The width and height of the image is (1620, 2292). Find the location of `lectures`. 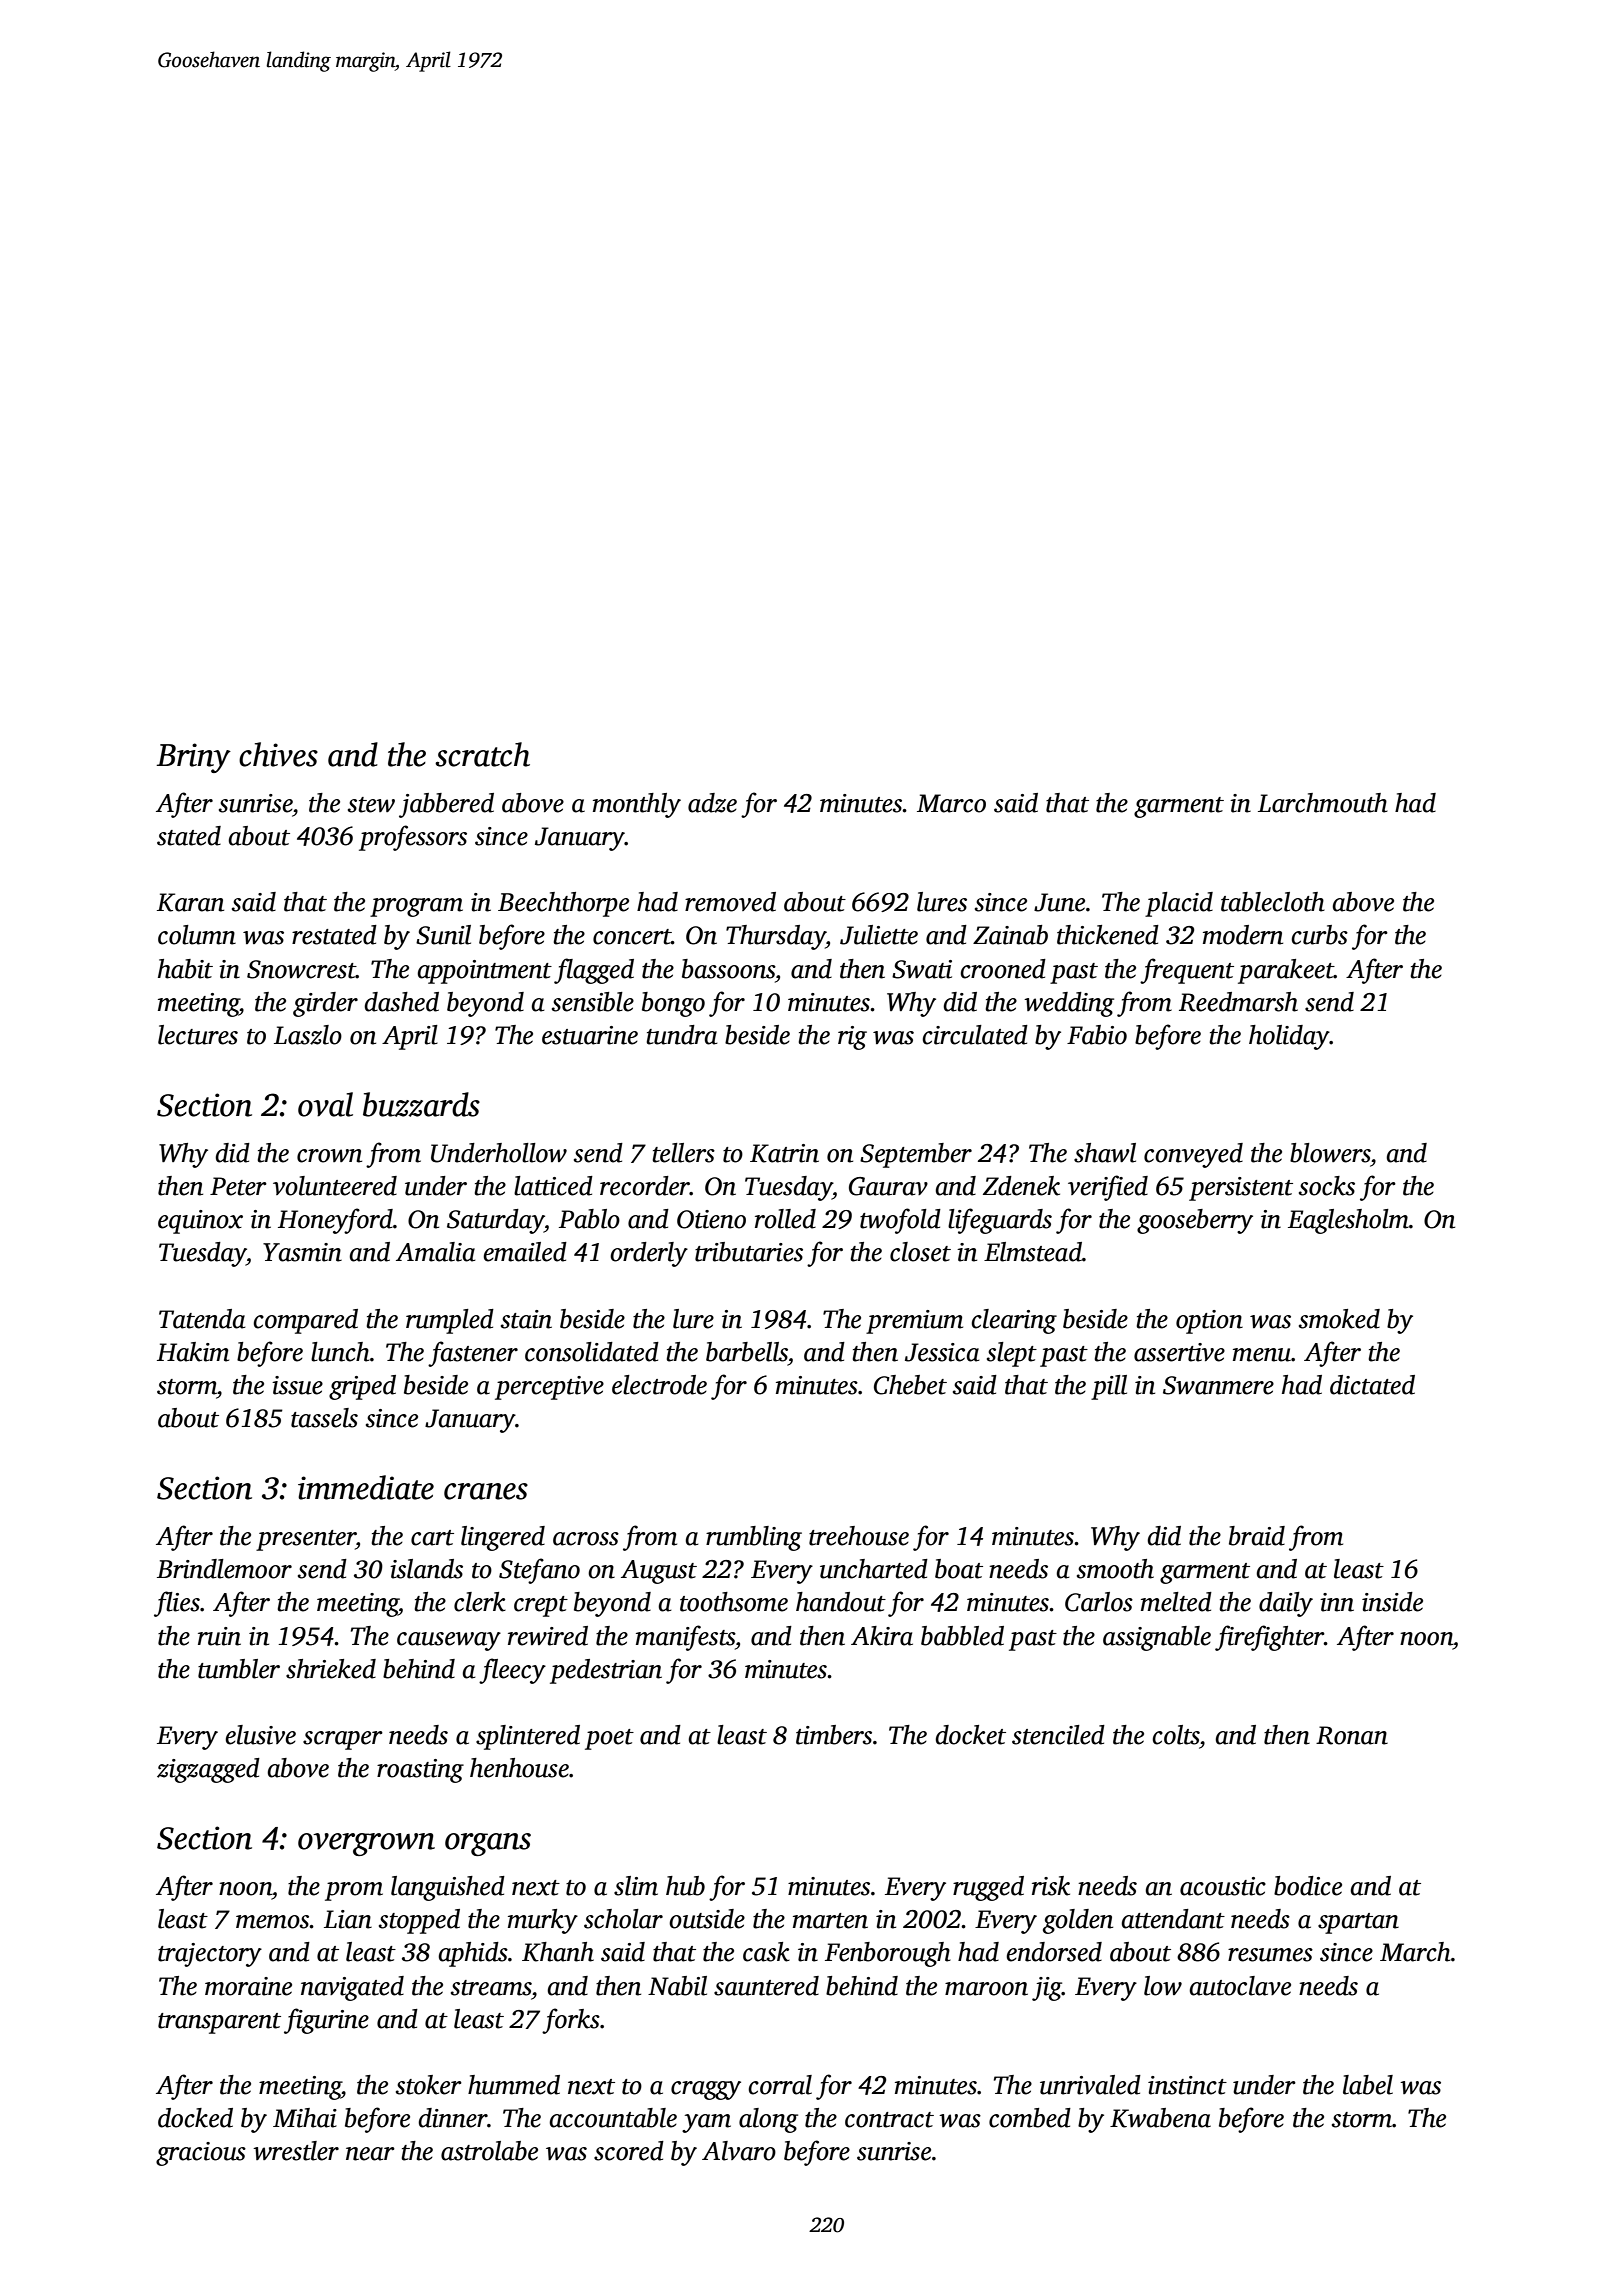

lectures is located at coordinates (198, 1035).
